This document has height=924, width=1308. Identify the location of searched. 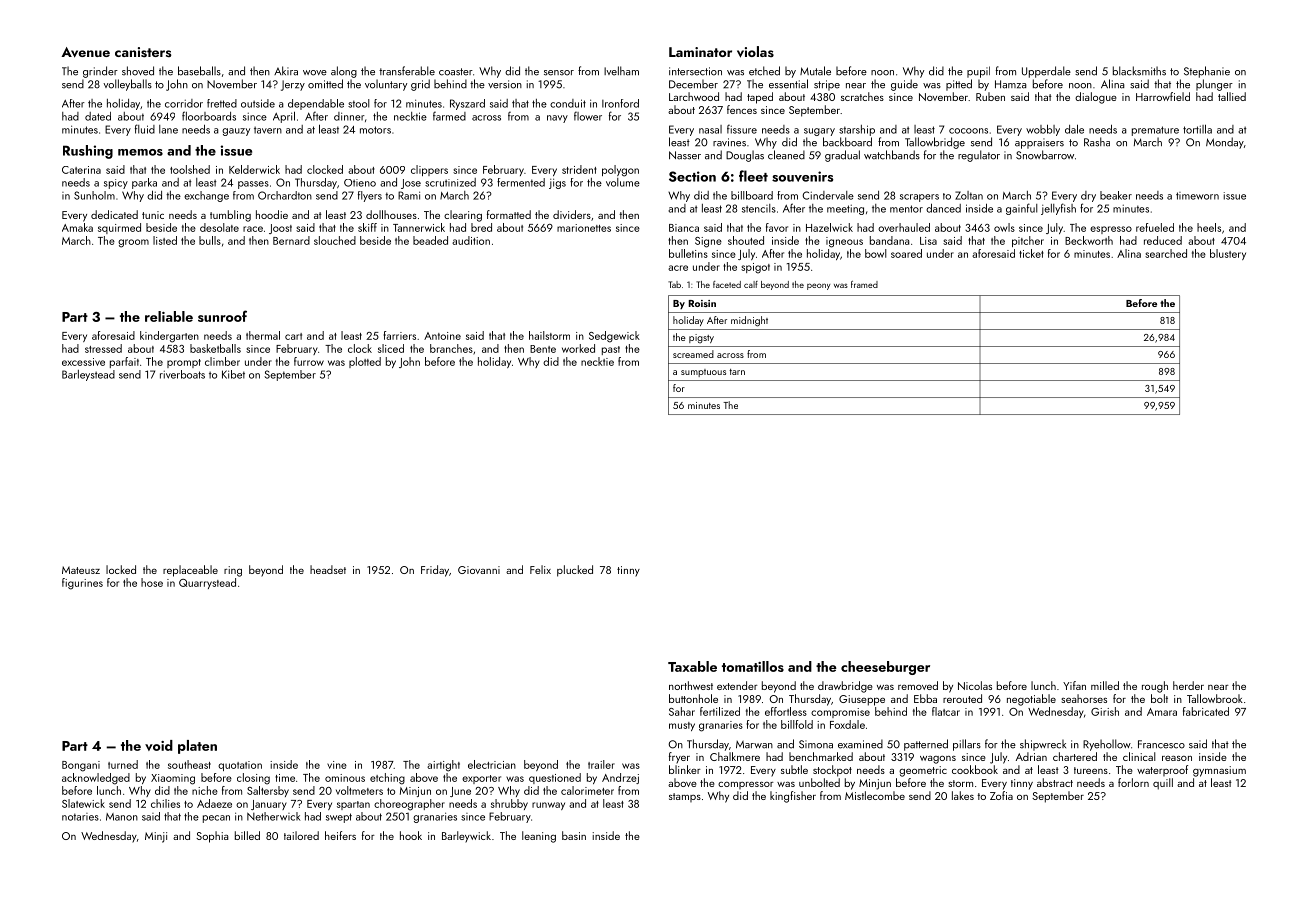
(1166, 253).
